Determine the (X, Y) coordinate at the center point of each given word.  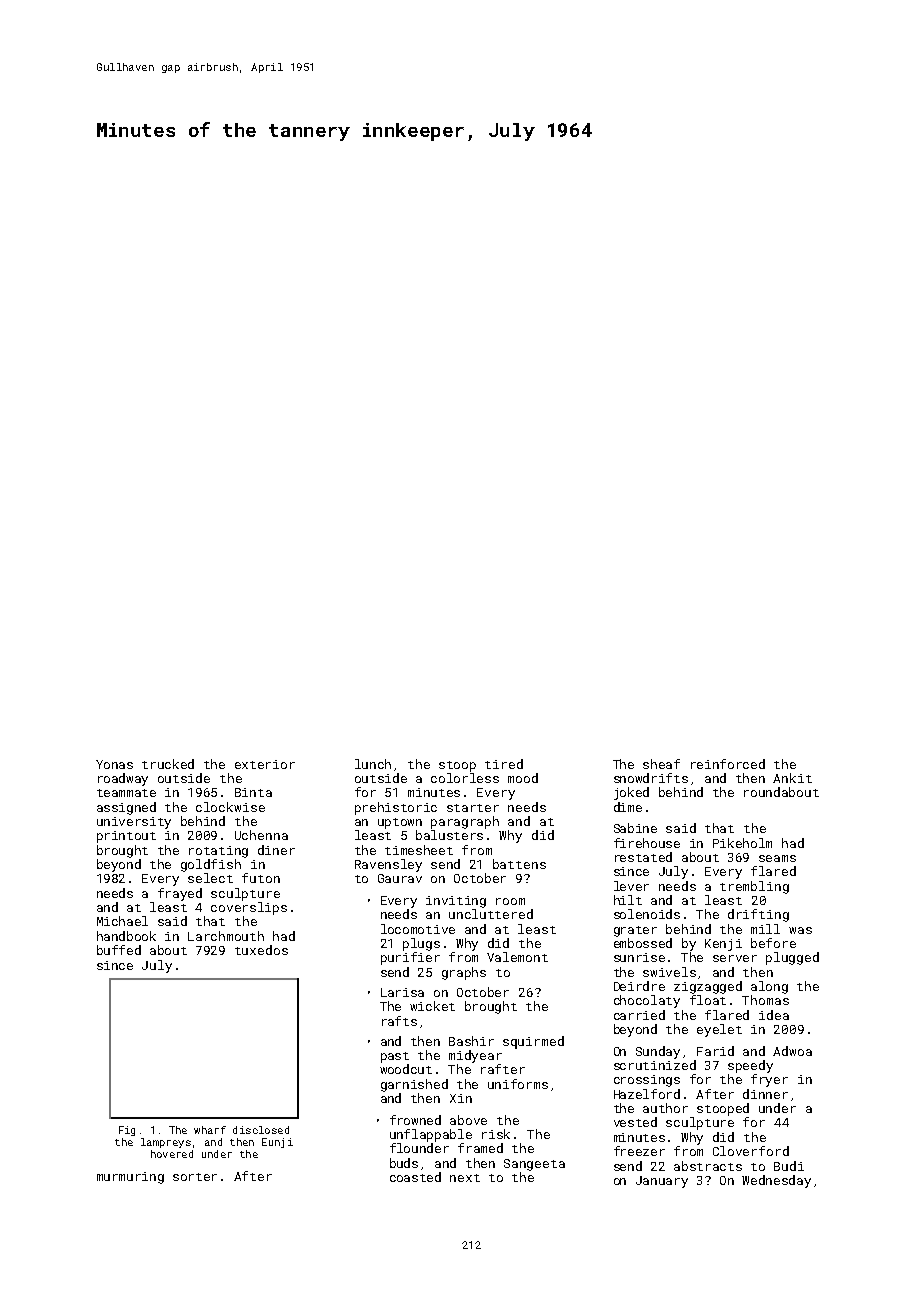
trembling (754, 887)
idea (774, 1015)
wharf (210, 1130)
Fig (127, 1131)
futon (261, 878)
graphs (464, 973)
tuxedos (261, 950)
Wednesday (776, 1181)
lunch (373, 764)
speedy (750, 1066)
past (395, 1057)
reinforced (728, 764)
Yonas (114, 764)
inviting (456, 902)
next (465, 1178)
